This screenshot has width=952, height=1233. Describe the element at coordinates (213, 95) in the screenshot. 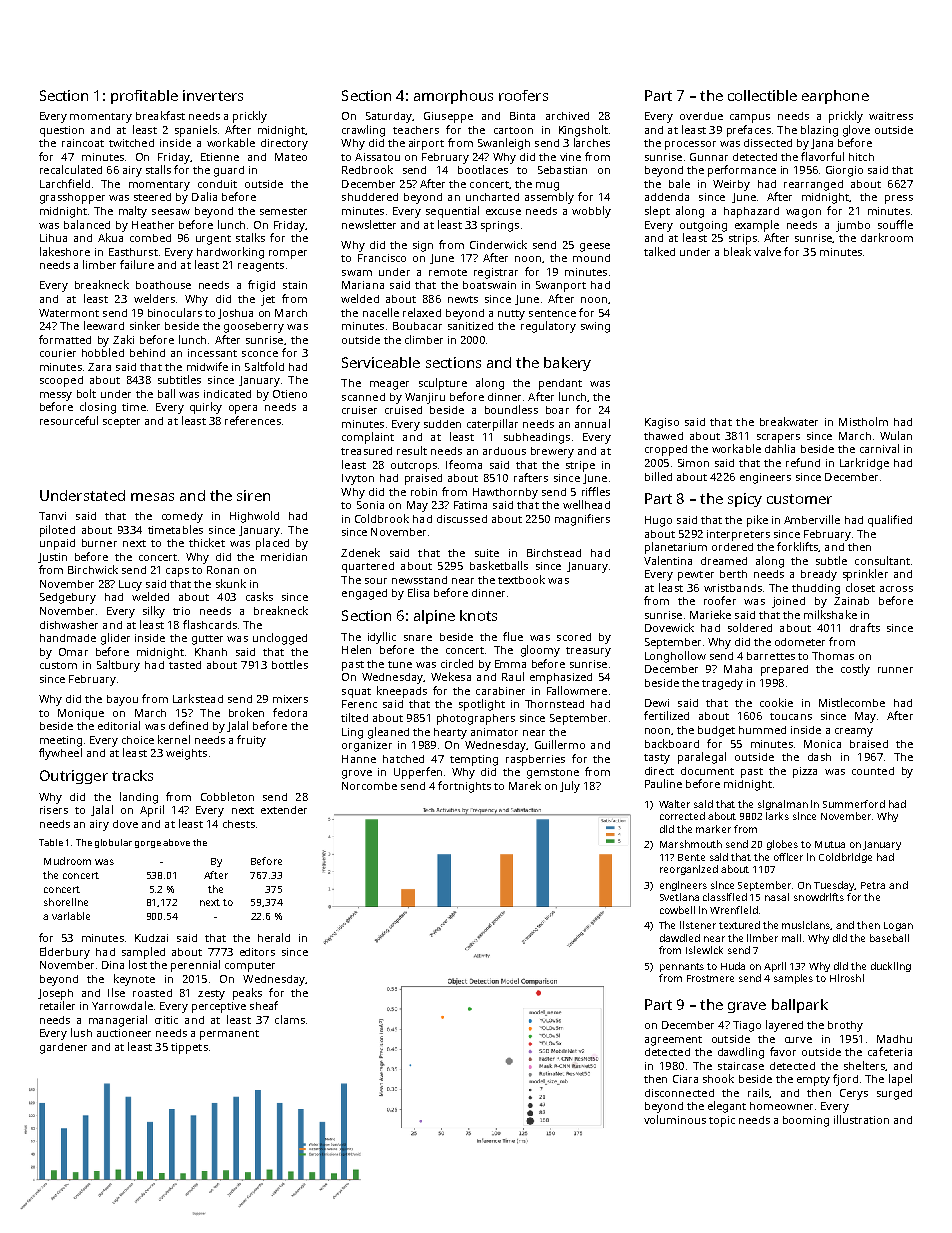

I see `inverters` at that location.
